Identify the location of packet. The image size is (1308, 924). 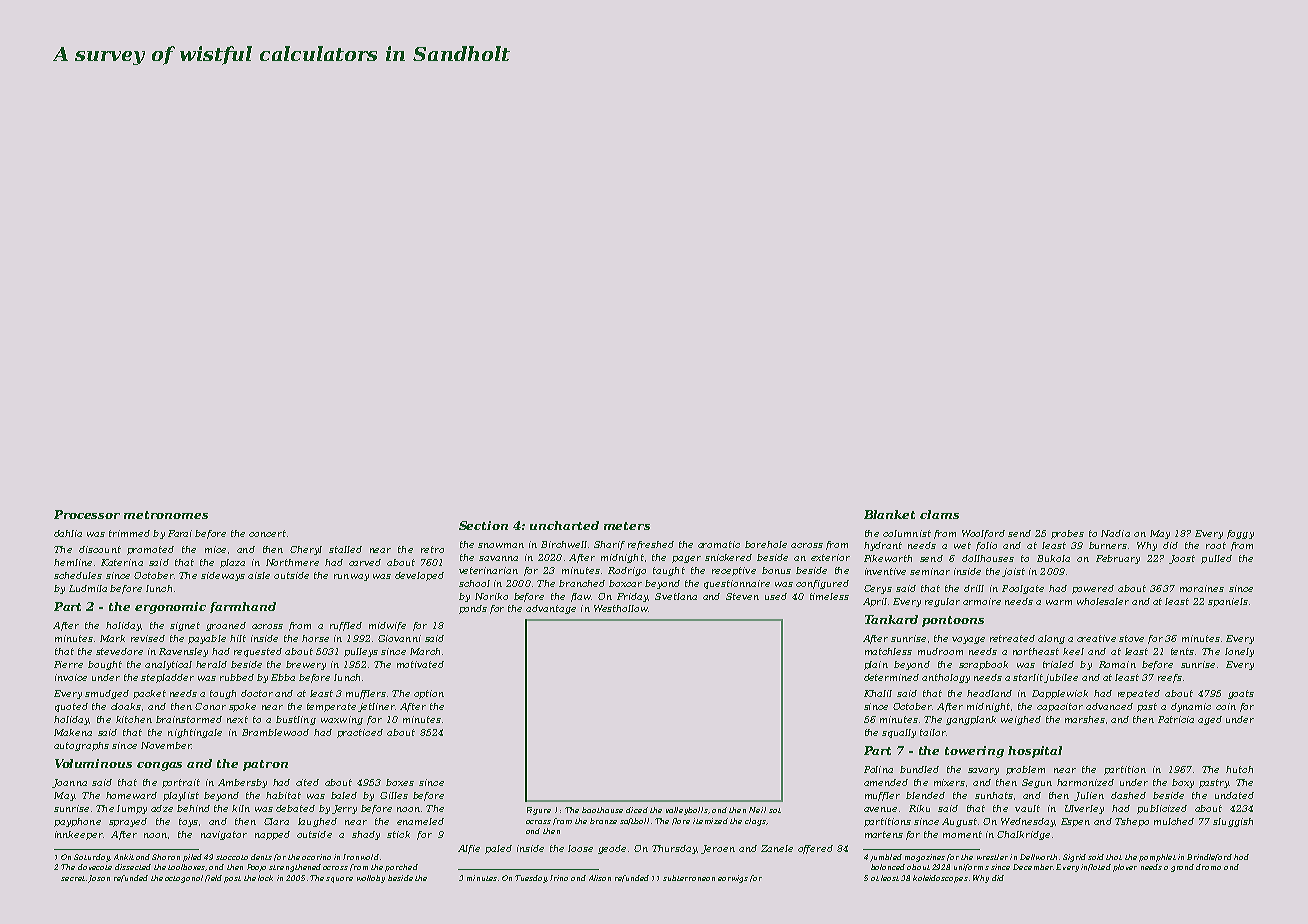
(149, 694).
